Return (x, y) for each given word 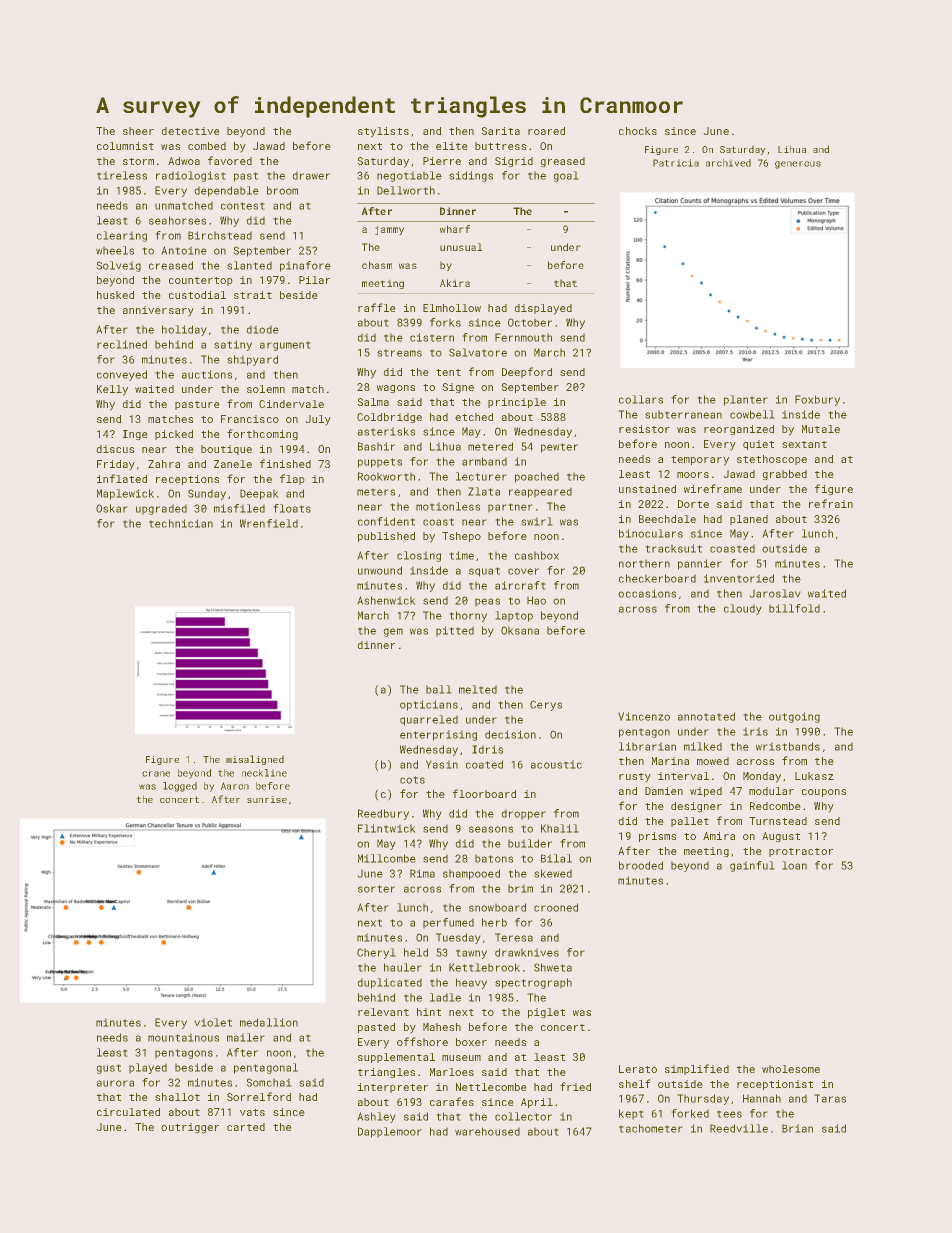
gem (393, 632)
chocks (638, 131)
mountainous (183, 1037)
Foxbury (817, 400)
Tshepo (461, 537)
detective (190, 131)
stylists (383, 132)
